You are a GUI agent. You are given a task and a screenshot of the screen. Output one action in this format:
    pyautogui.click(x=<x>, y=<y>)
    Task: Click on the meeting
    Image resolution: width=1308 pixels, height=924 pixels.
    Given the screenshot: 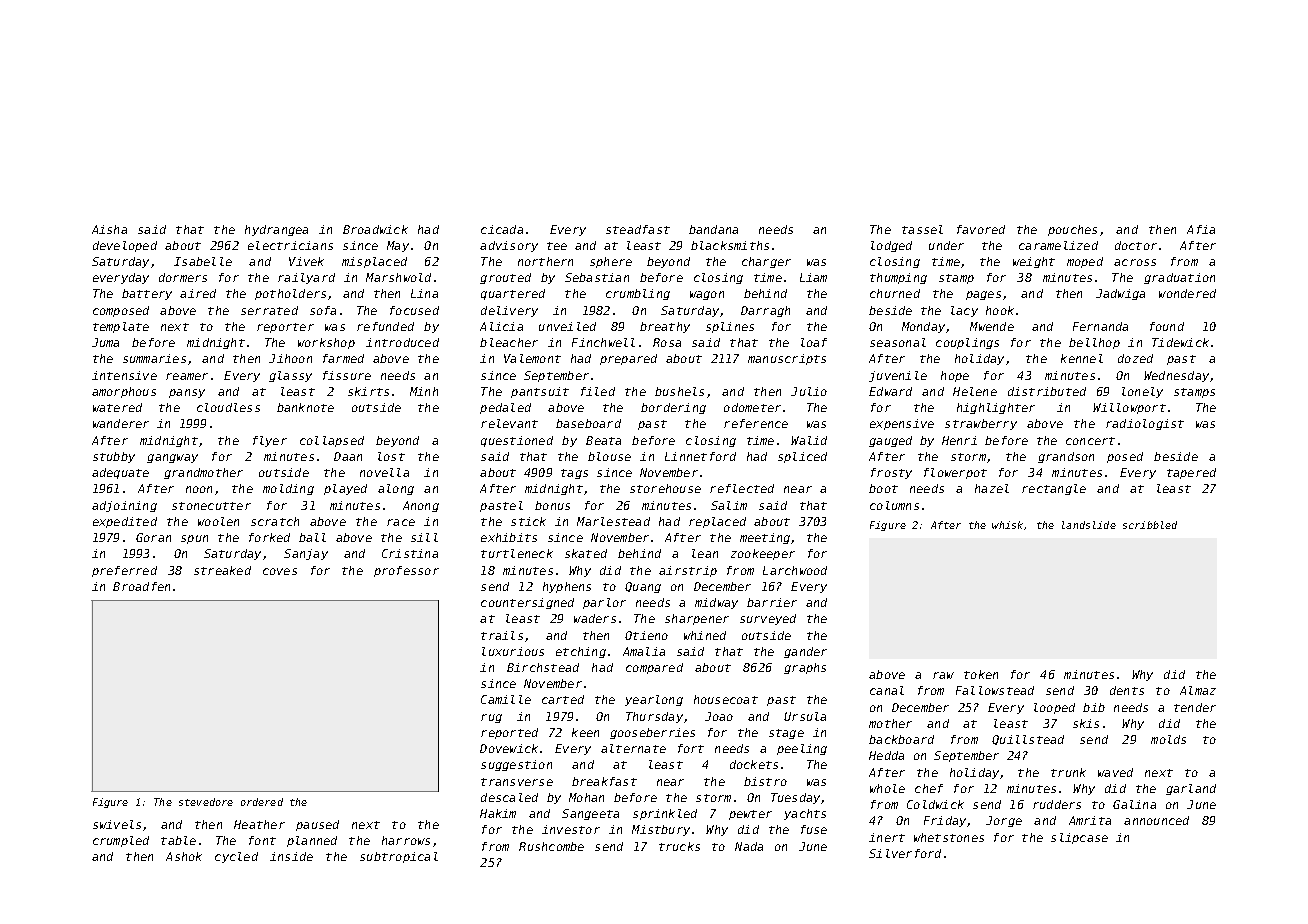 What is the action you would take?
    pyautogui.click(x=765, y=538)
